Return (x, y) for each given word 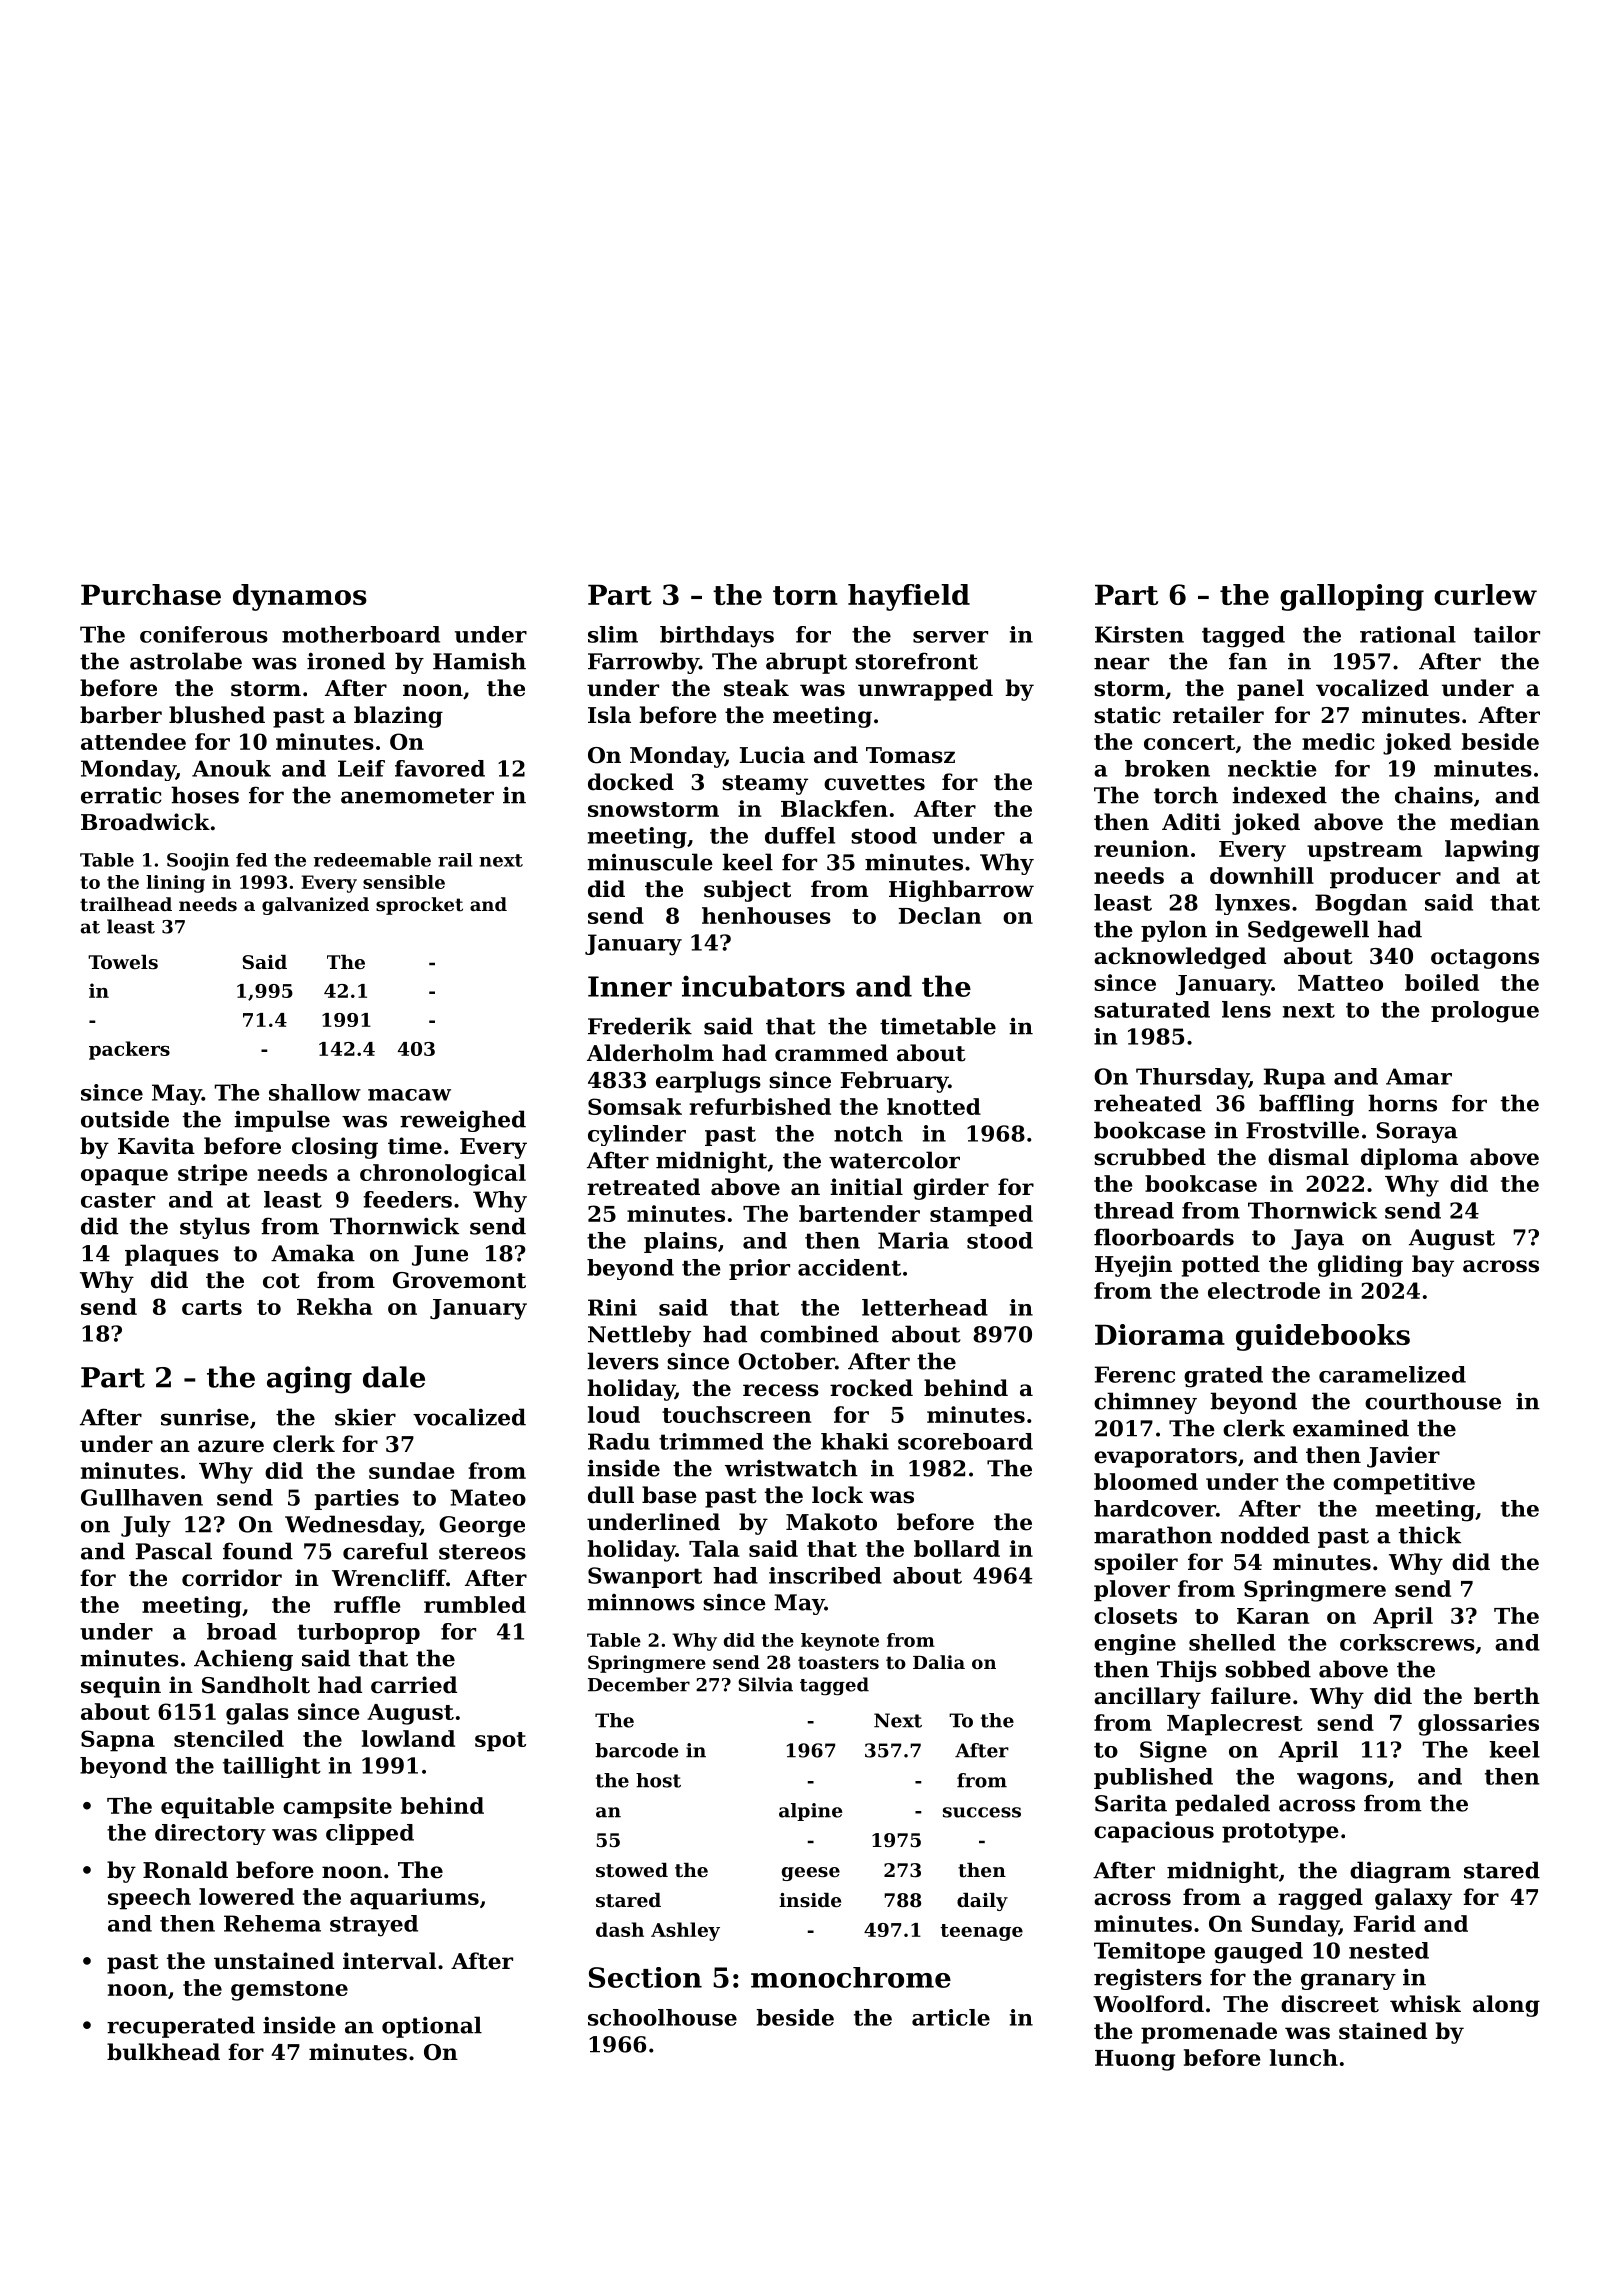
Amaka (313, 1253)
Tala (714, 1548)
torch (1186, 795)
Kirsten (1139, 634)
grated (1223, 1377)
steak (756, 688)
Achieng (243, 1660)
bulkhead (163, 2052)
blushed (217, 715)
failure (1251, 1696)
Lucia (772, 755)
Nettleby (639, 1336)
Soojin (198, 862)
